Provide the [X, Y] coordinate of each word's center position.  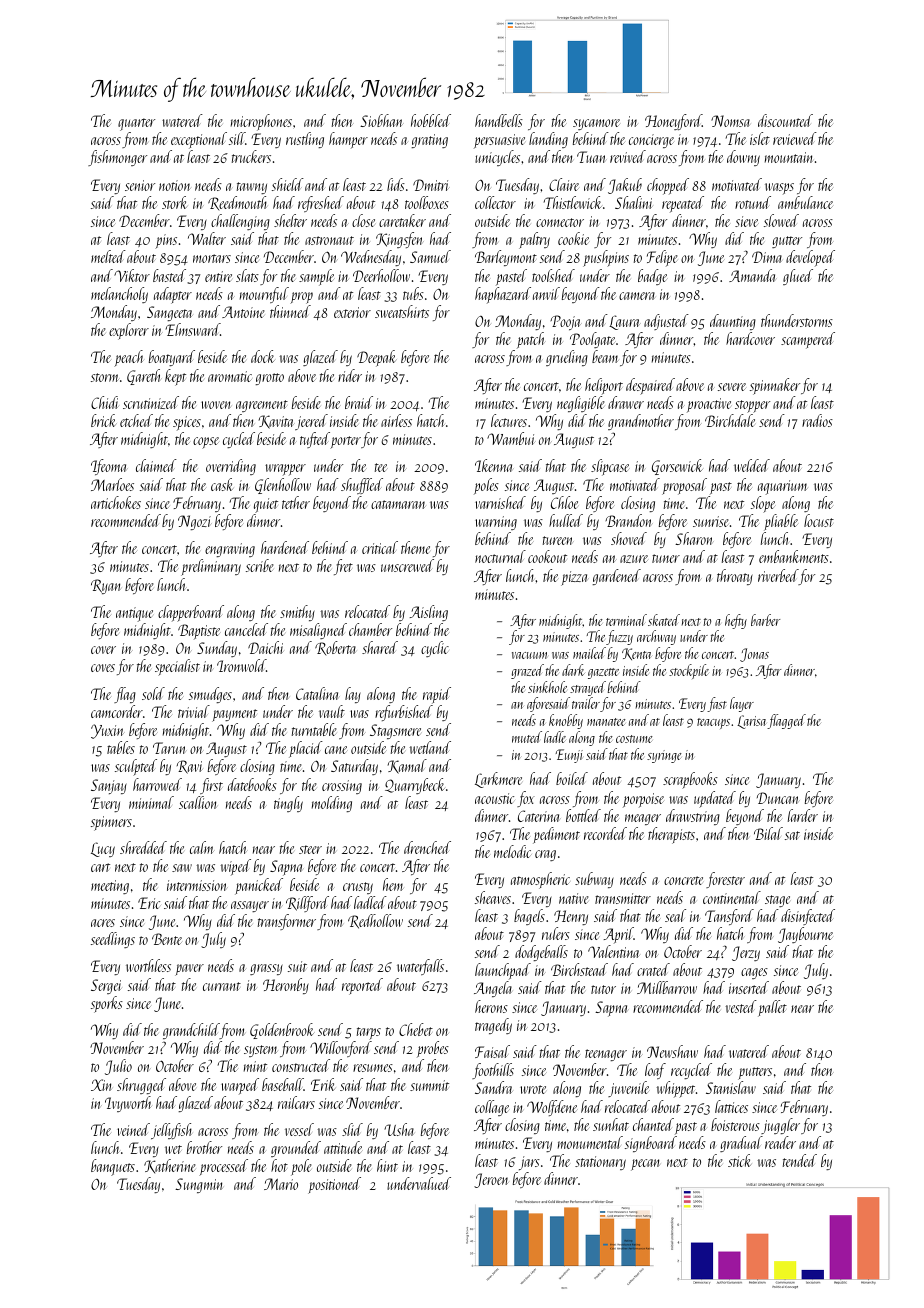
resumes [373, 1068]
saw [182, 868]
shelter [290, 220]
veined [133, 1129]
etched [136, 420]
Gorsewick [677, 467]
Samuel [430, 256]
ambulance [805, 202]
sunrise [710, 521]
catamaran [398, 504]
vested [741, 1006]
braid [359, 402]
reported [362, 986]
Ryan [106, 586]
